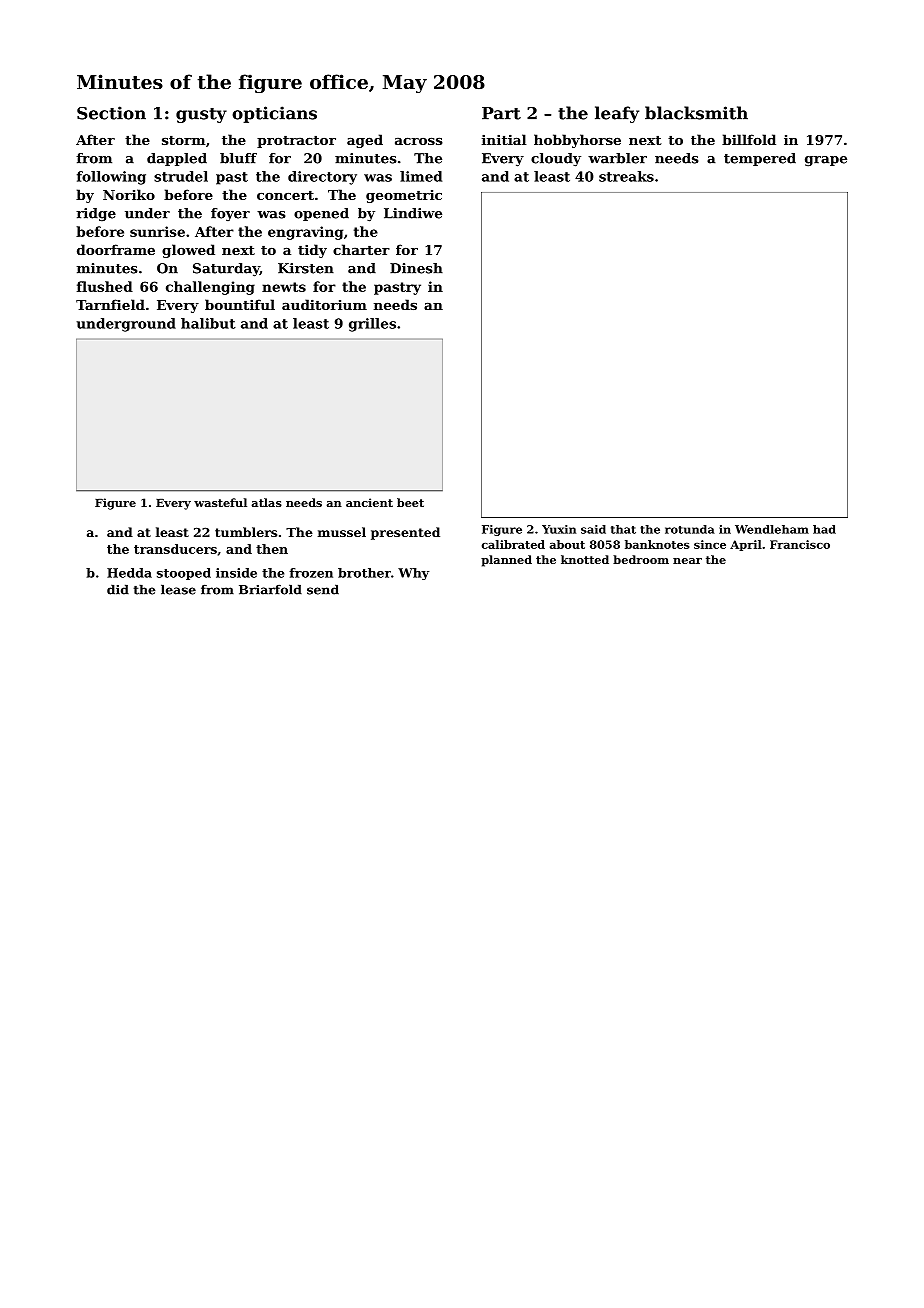  I want to click on doorframe, so click(116, 249).
